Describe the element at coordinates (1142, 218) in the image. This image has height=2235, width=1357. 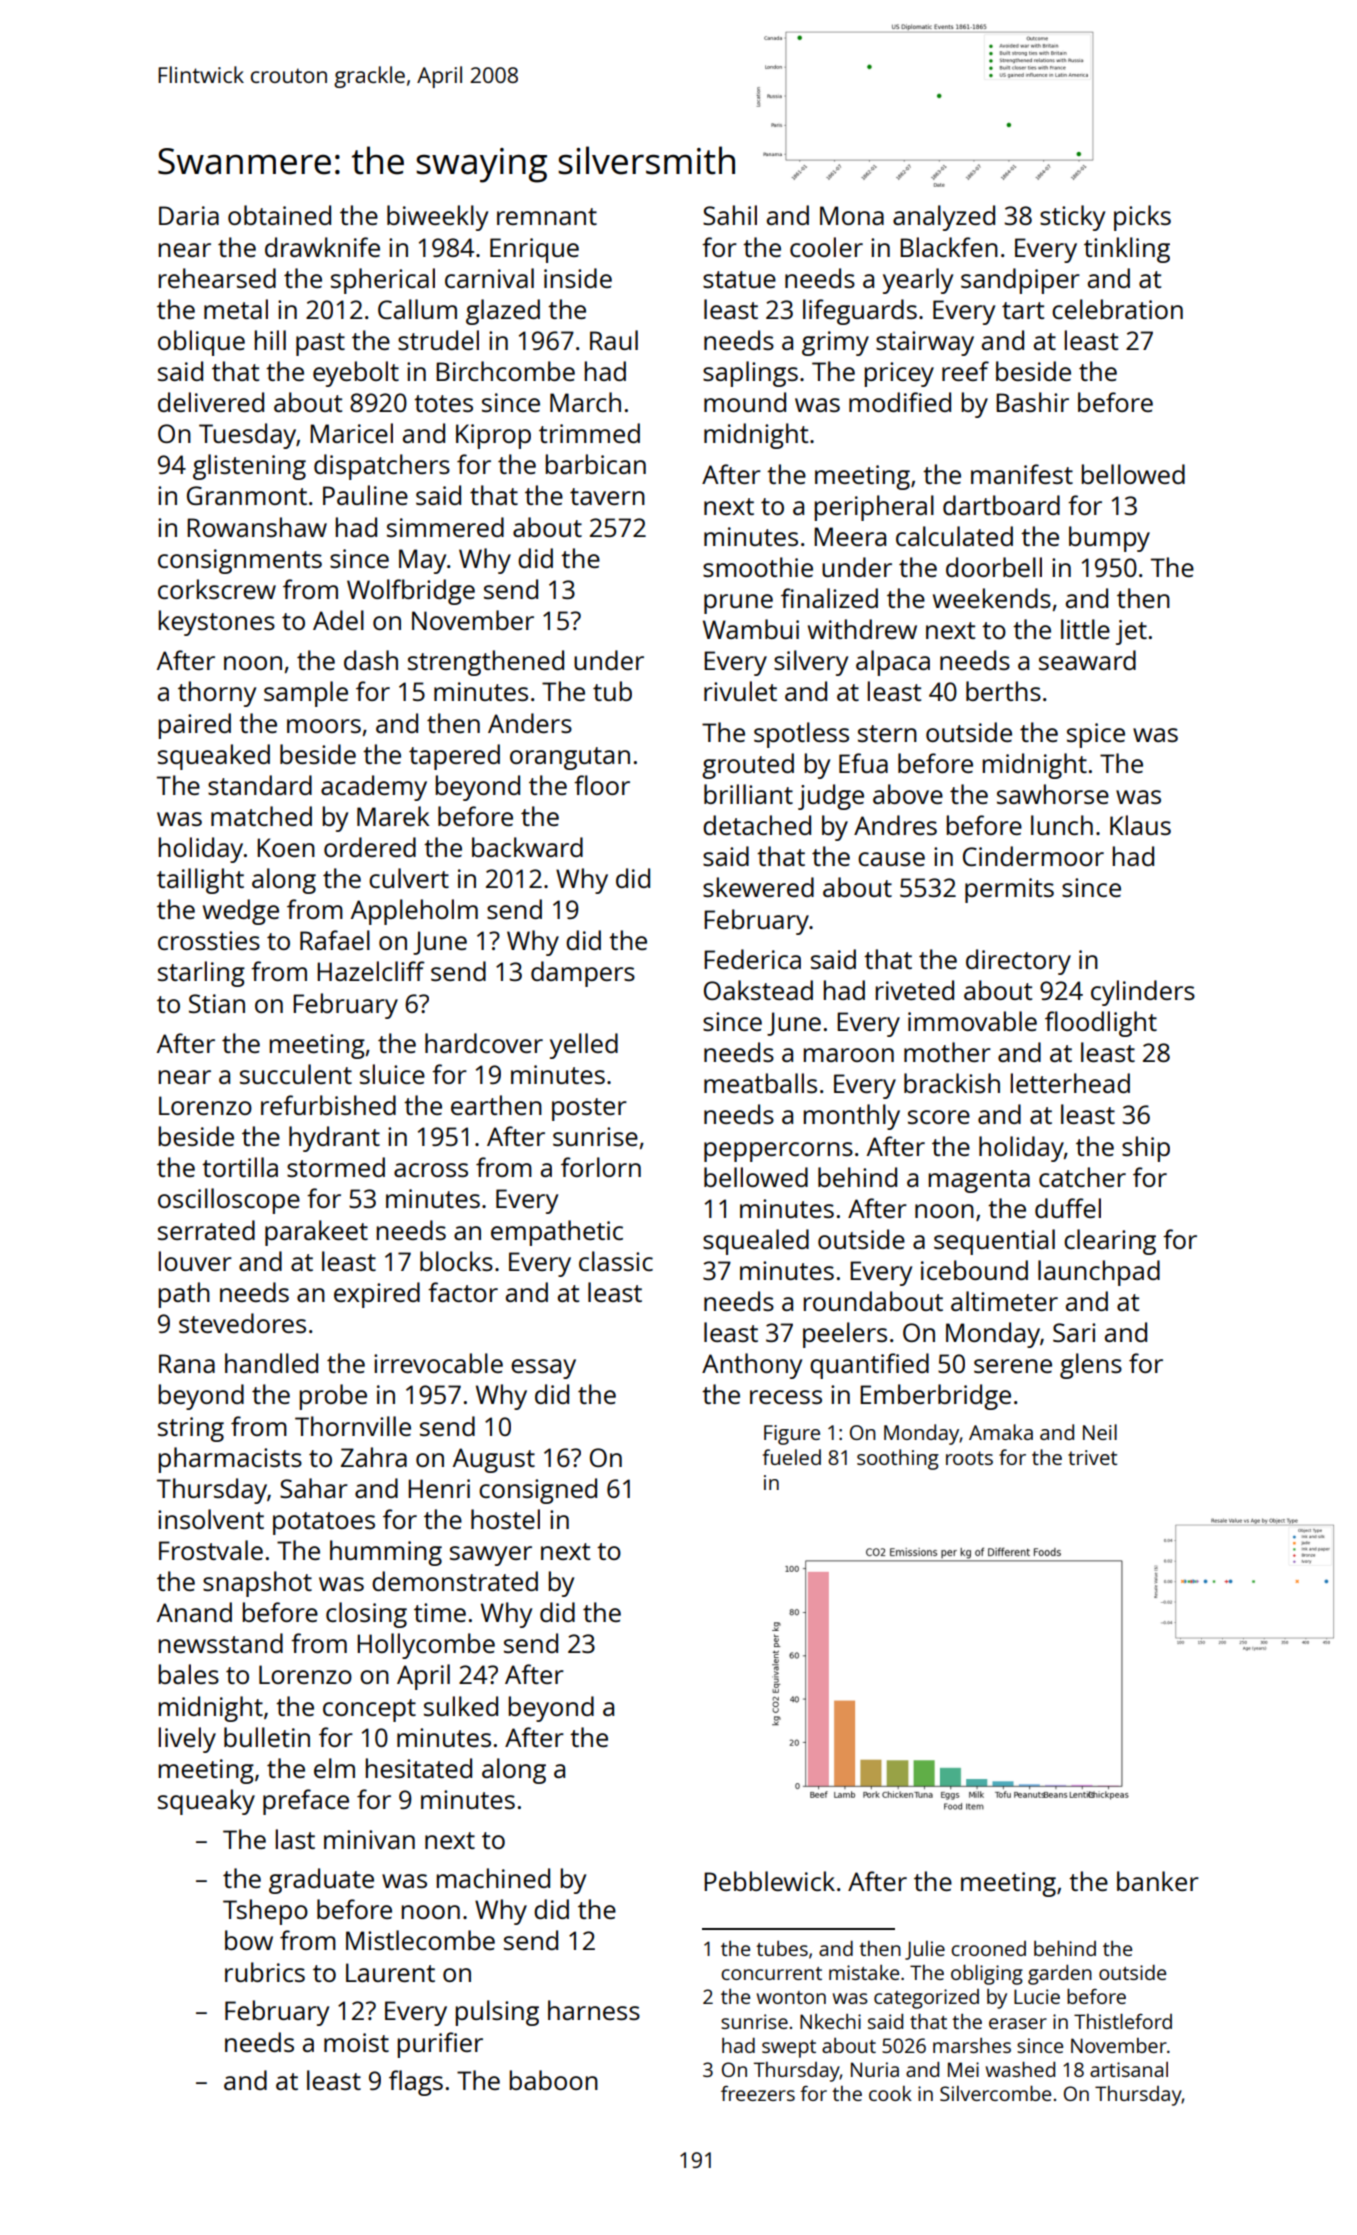
I see `picks` at that location.
